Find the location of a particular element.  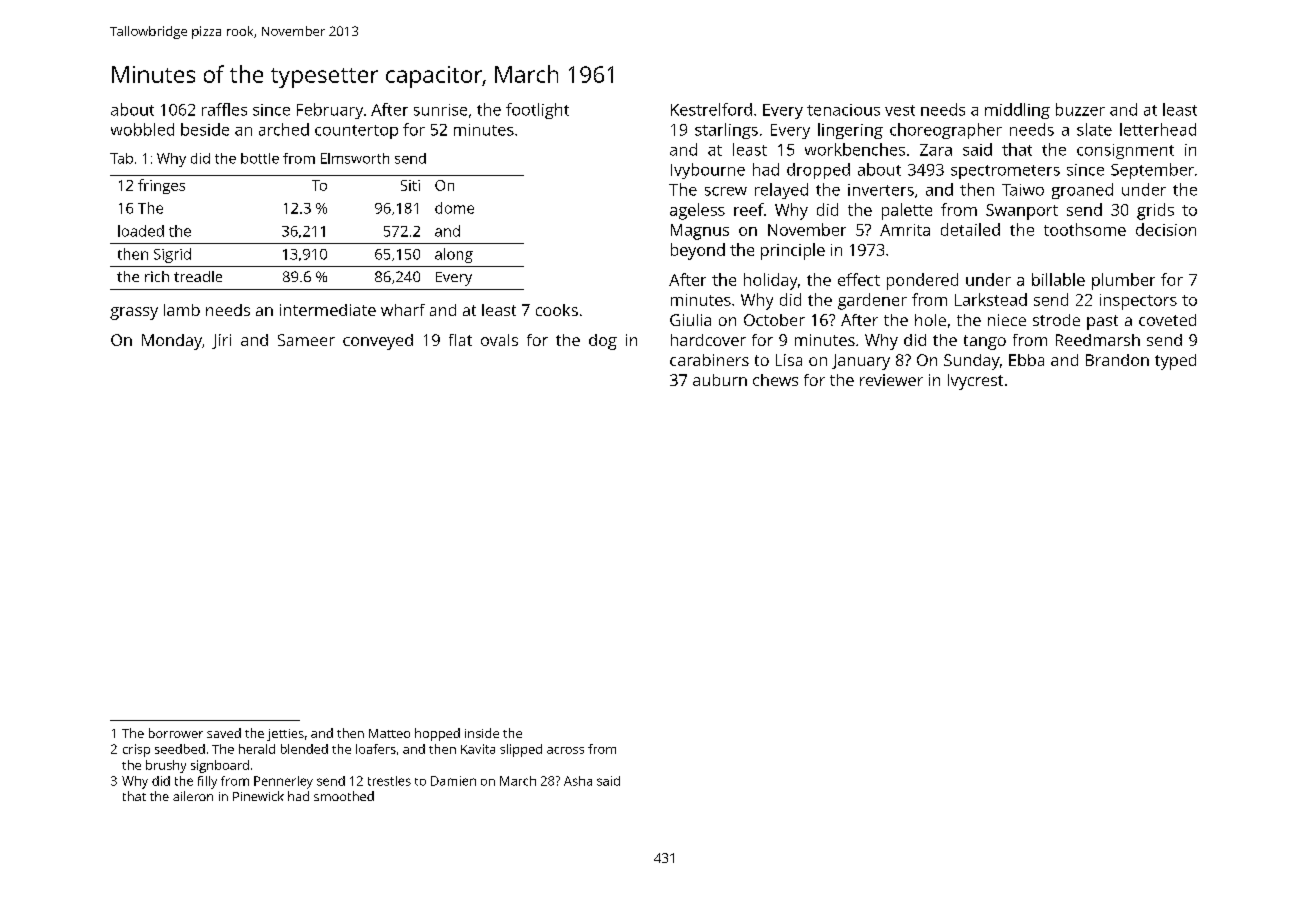

Asha is located at coordinates (578, 781).
